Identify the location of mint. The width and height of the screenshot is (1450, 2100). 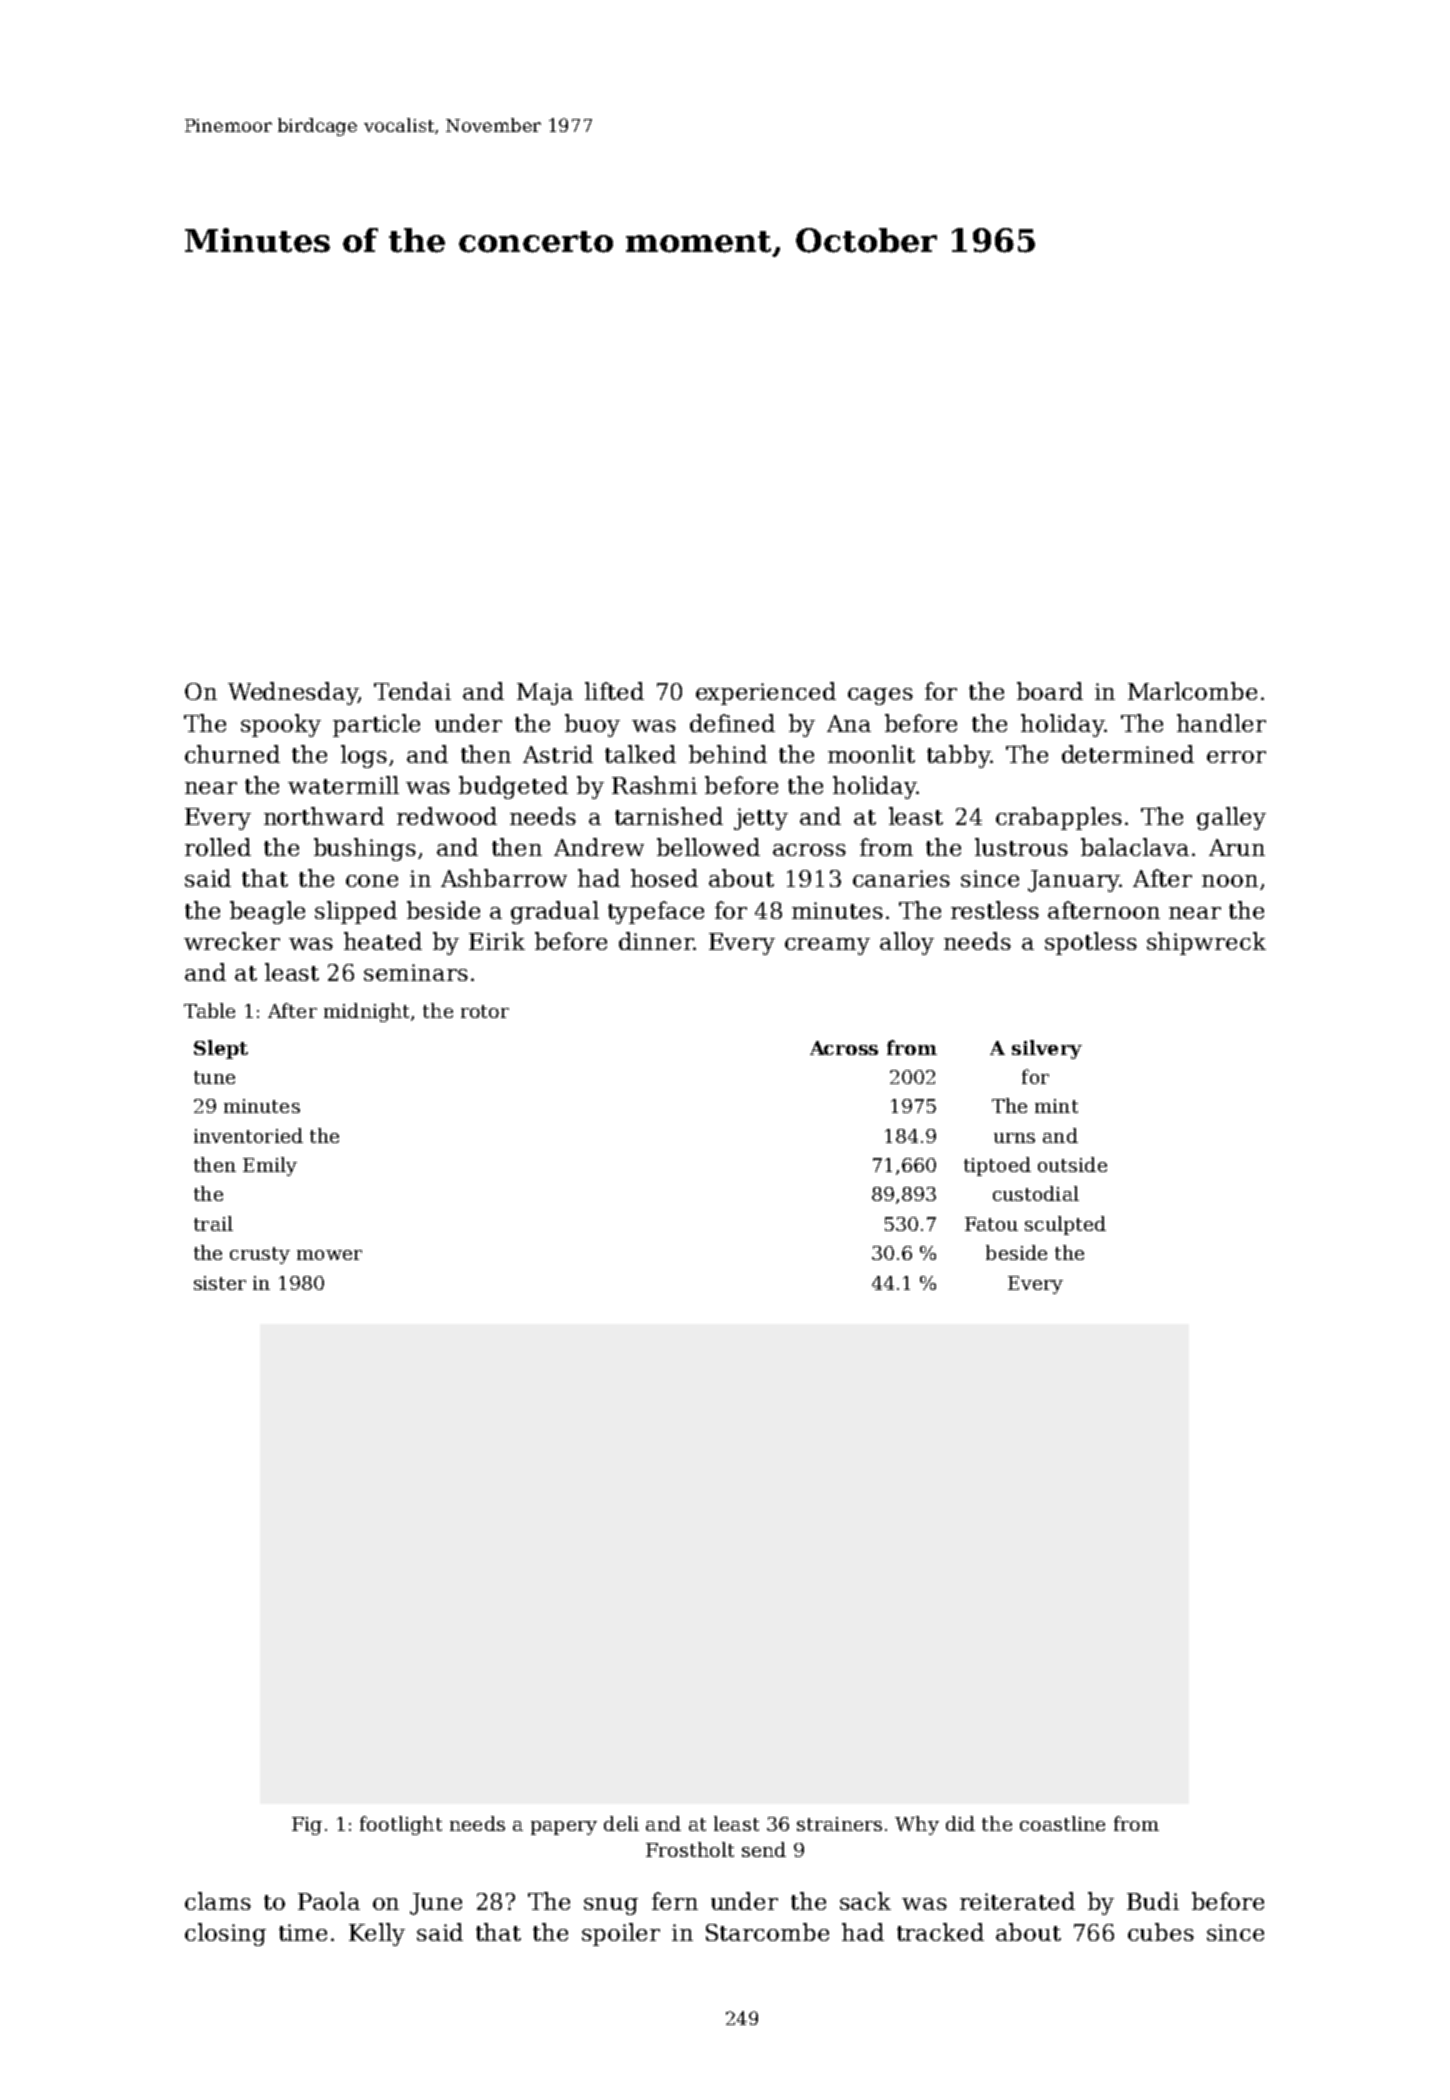
(1056, 1106).
